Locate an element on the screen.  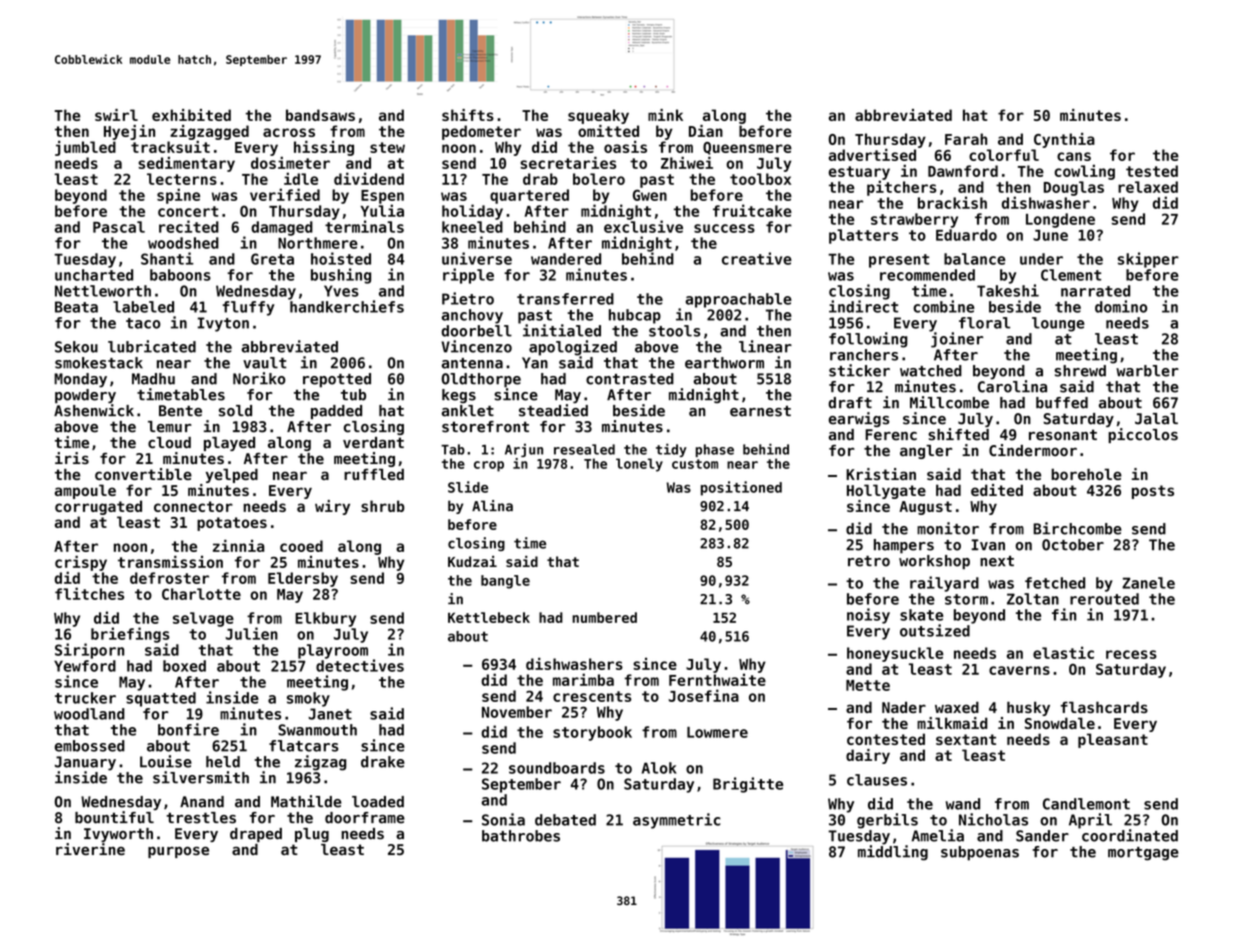
retro is located at coordinates (869, 561).
